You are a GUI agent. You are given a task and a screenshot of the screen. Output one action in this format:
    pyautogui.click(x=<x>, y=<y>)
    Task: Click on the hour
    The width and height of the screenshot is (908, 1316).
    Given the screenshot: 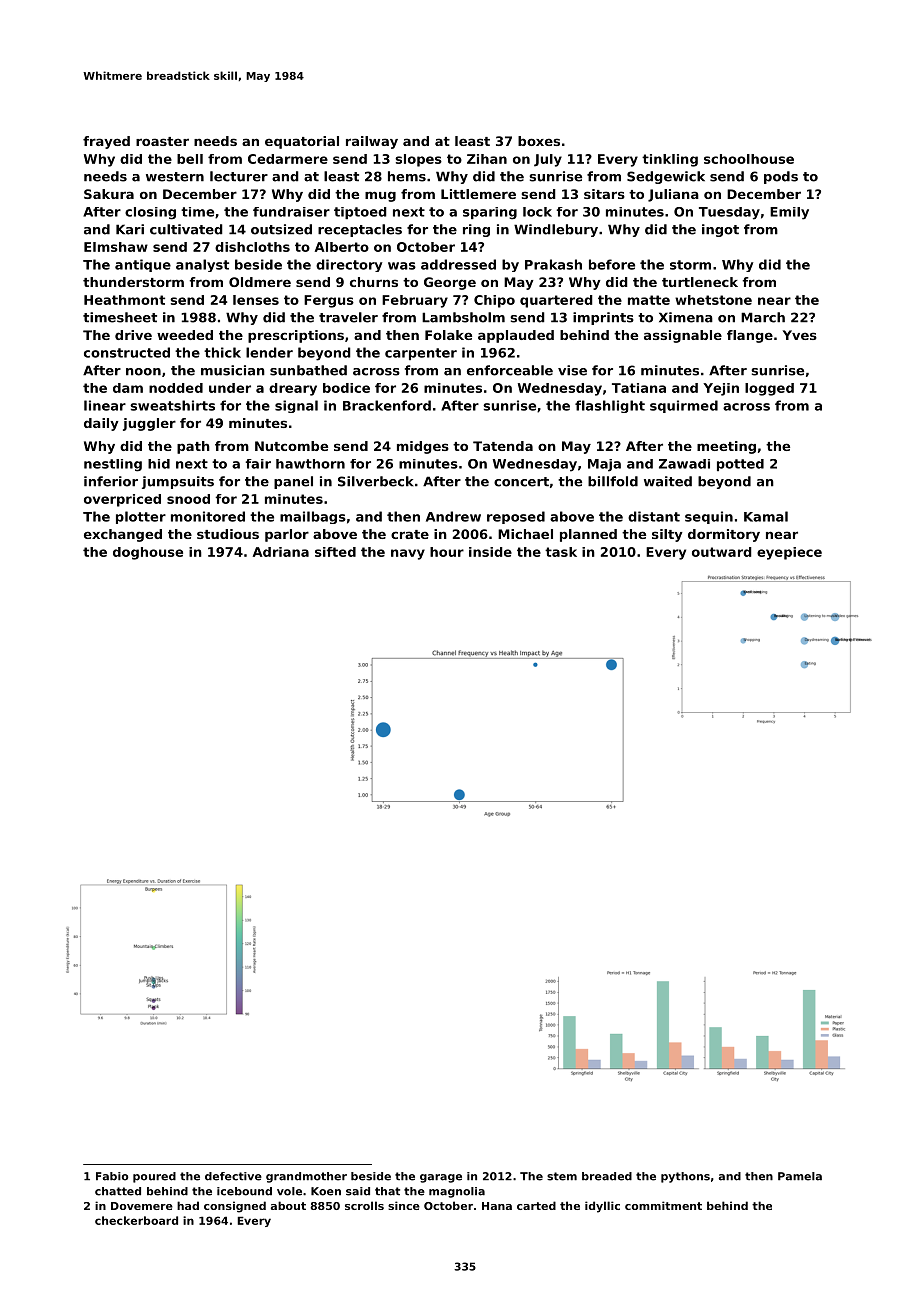 What is the action you would take?
    pyautogui.click(x=447, y=552)
